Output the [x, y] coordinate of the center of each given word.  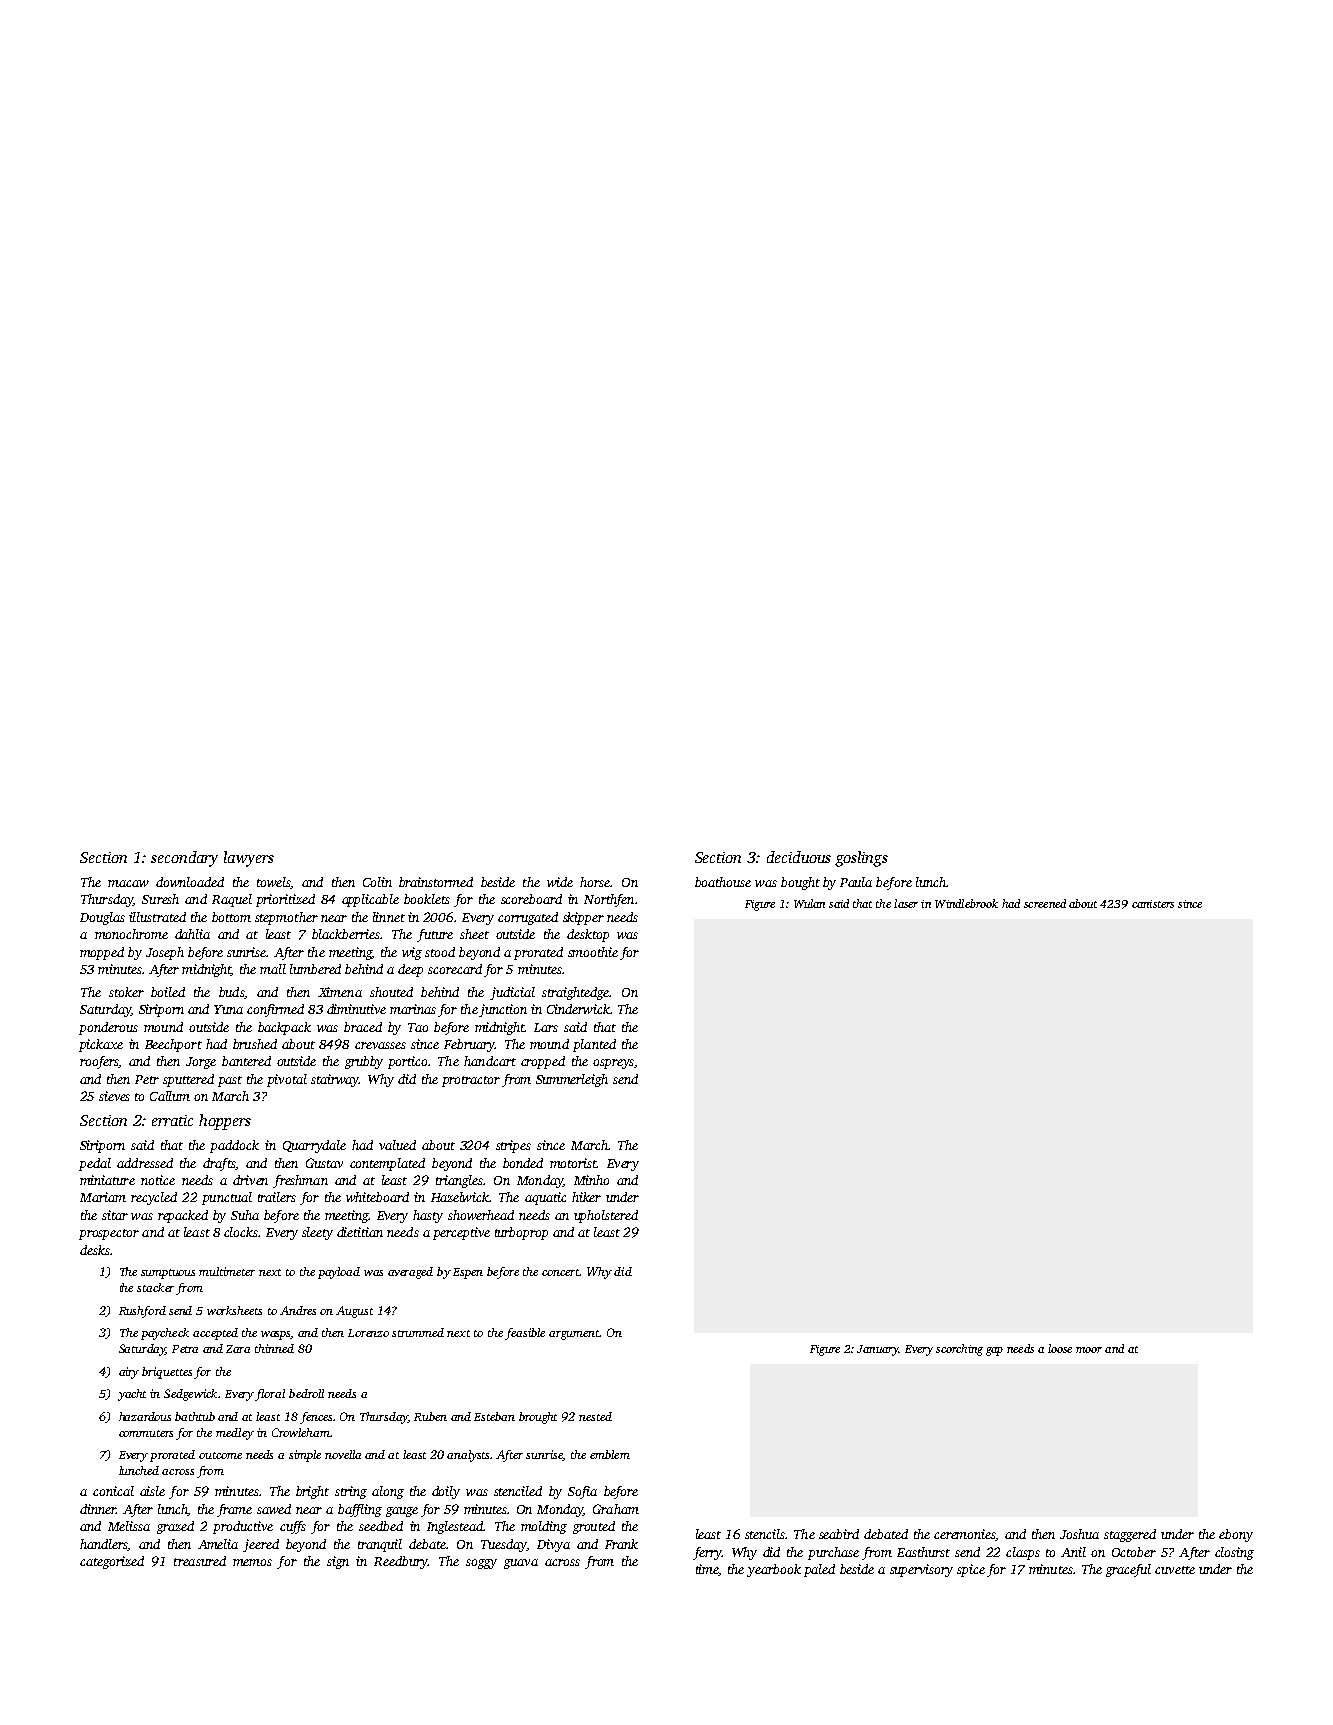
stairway [335, 1080]
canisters [1153, 904]
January [878, 1350]
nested [595, 1416]
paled [819, 1570]
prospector [109, 1234]
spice [971, 1570]
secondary [184, 859]
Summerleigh [572, 1080]
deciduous [799, 857]
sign [338, 1562]
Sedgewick [190, 1395]
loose [1060, 1348]
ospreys [613, 1064]
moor [1089, 1350]
